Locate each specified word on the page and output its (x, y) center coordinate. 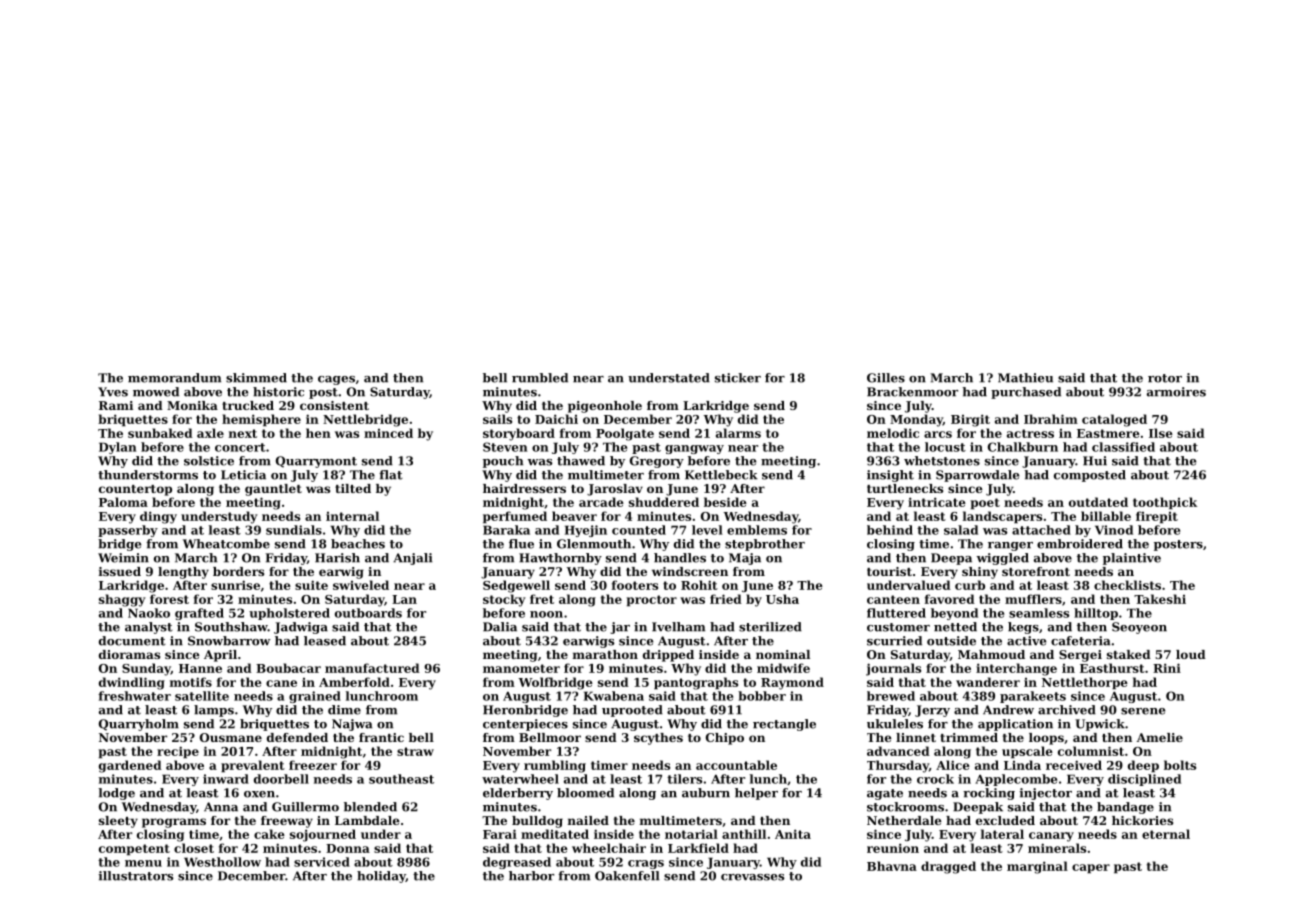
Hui (1095, 461)
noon (546, 614)
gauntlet (273, 490)
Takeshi (1160, 599)
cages (336, 380)
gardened (130, 766)
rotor (1165, 378)
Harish (337, 558)
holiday (381, 877)
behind (890, 530)
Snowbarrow (229, 641)
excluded (1005, 820)
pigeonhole (605, 407)
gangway (694, 449)
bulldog (537, 822)
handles (680, 558)
